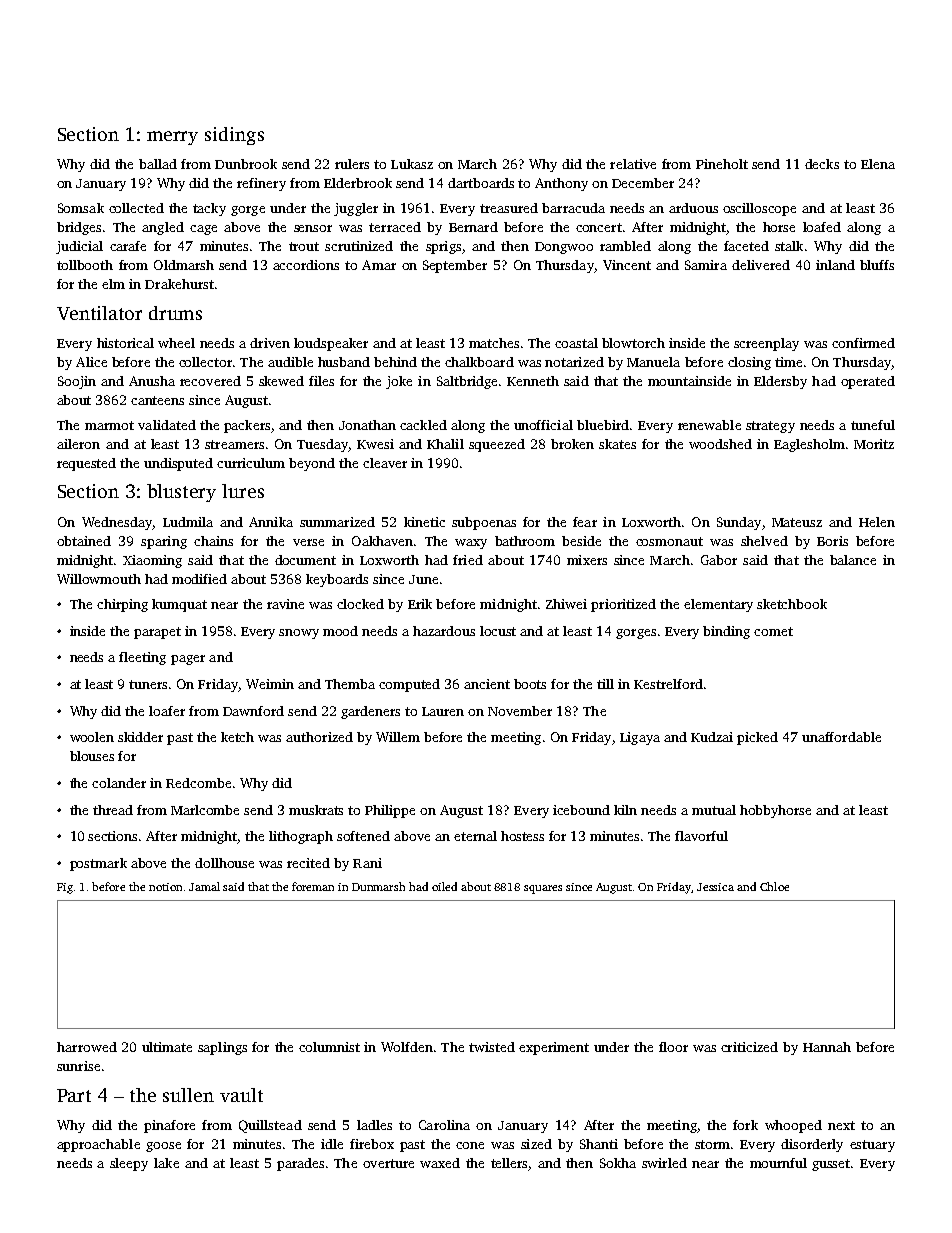 The height and width of the page is (1233, 952). I want to click on merry, so click(172, 138).
